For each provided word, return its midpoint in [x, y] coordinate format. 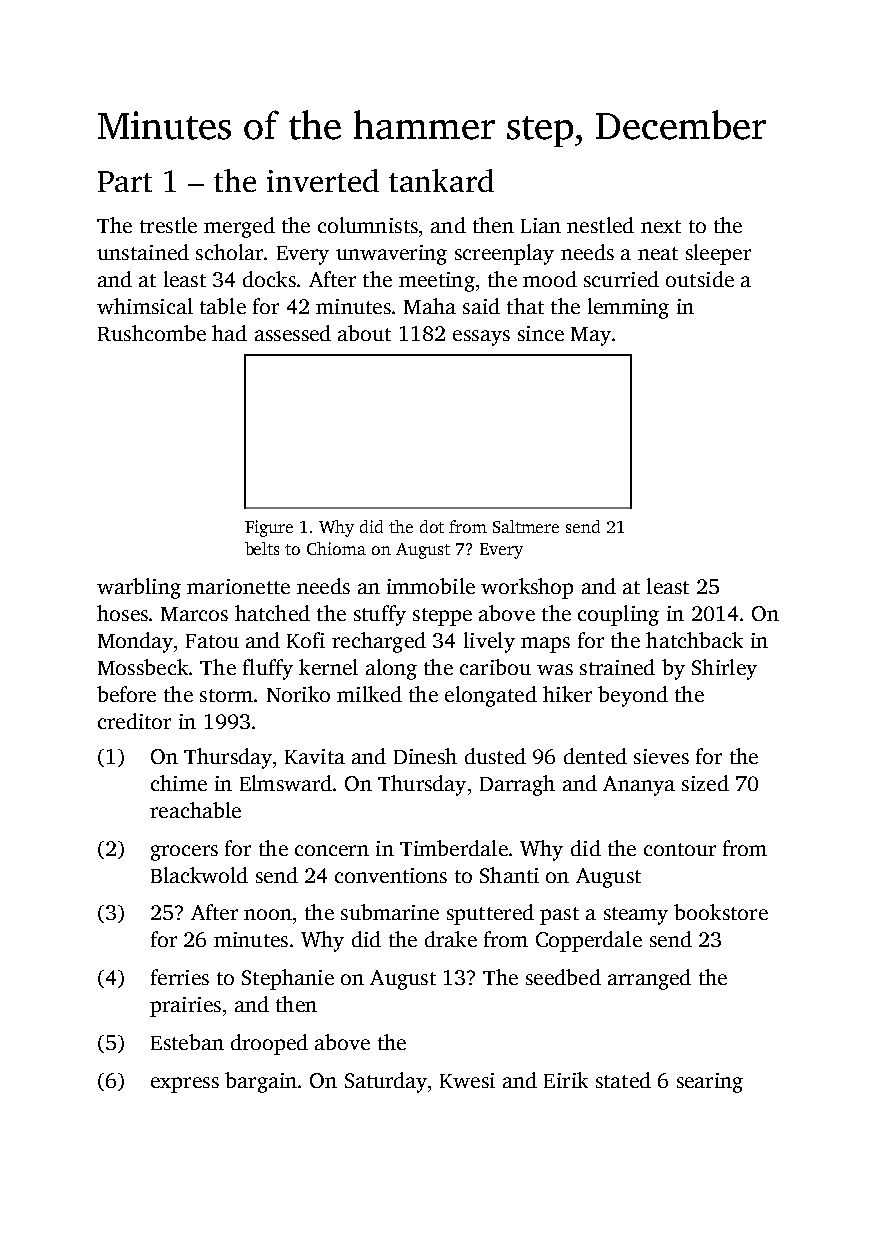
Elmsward [286, 783]
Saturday [386, 1082]
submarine [390, 912]
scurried [621, 279]
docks [269, 279]
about [364, 333]
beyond [633, 696]
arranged [649, 979]
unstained [143, 252]
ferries [180, 977]
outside [700, 279]
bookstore [721, 912]
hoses [122, 613]
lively [489, 642]
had [229, 333]
